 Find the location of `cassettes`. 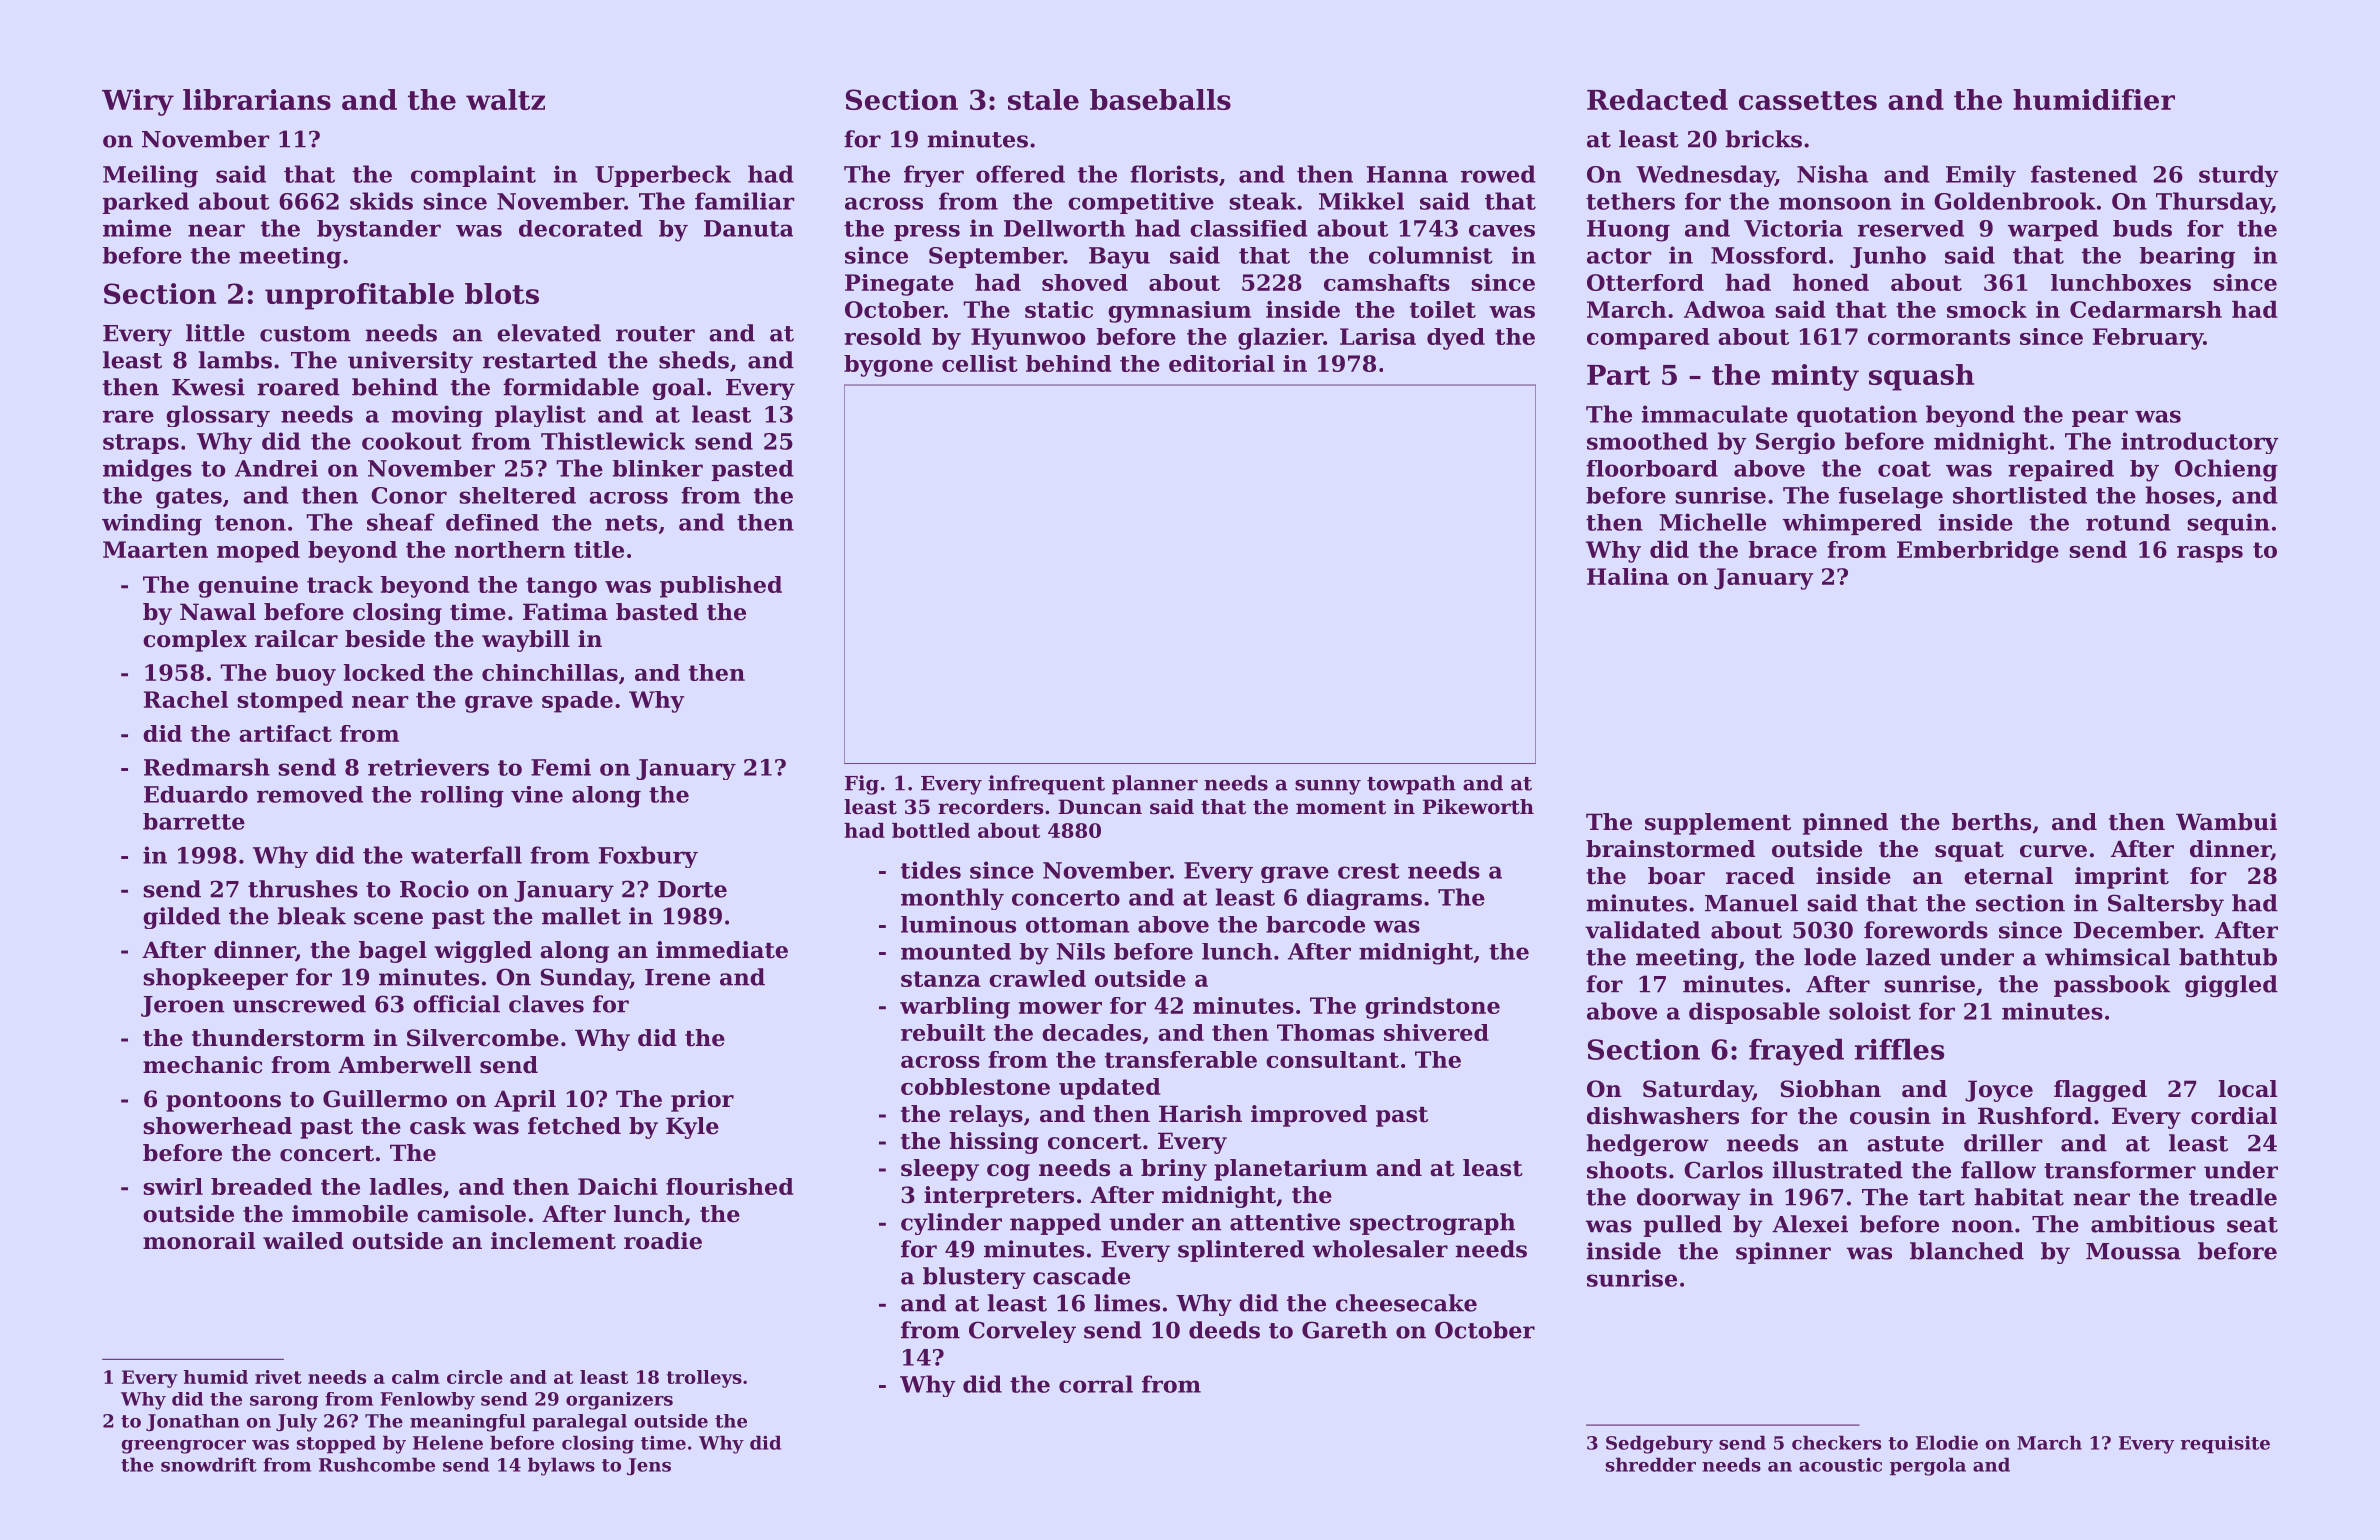

cassettes is located at coordinates (1808, 100).
